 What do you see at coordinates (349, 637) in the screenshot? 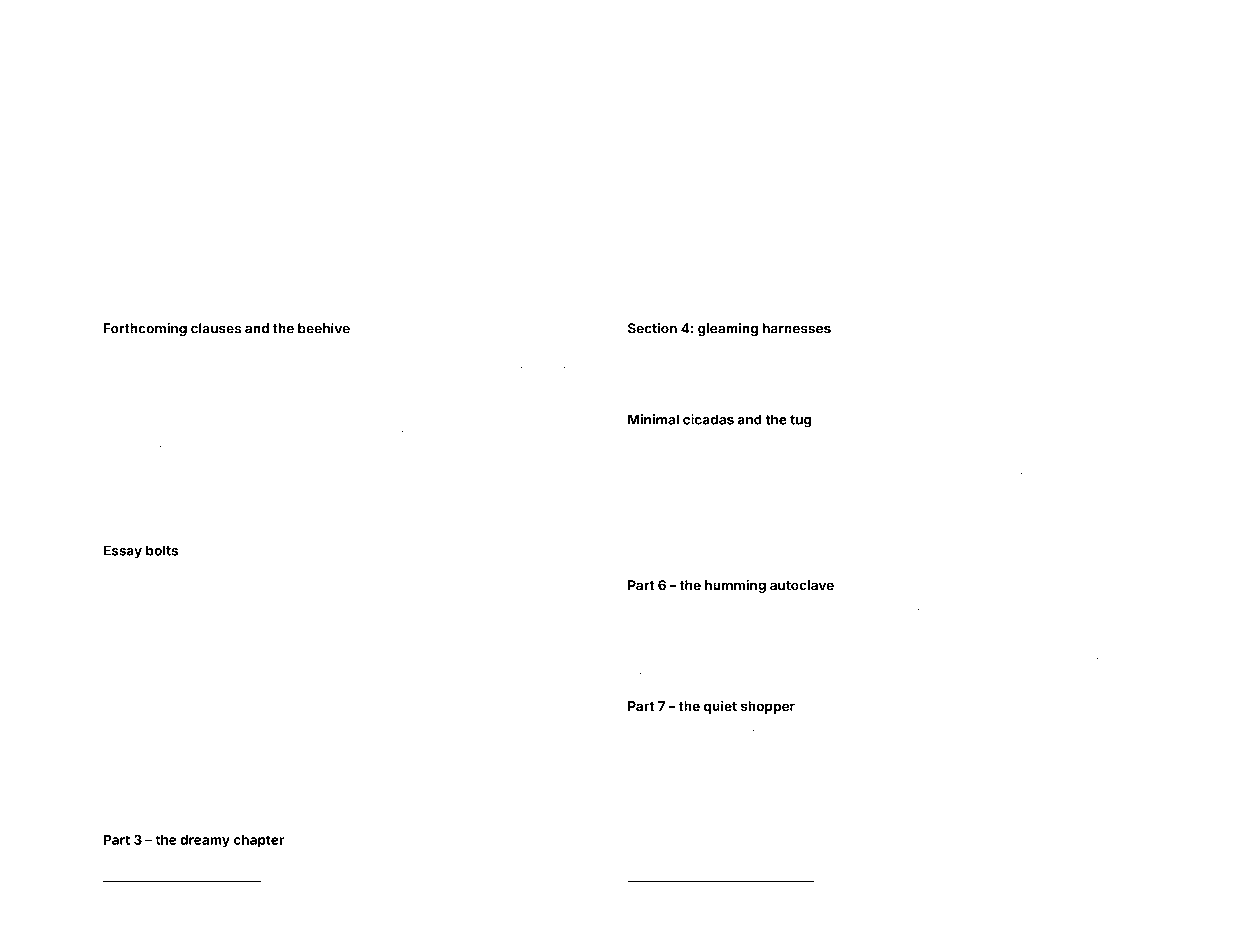
I see `signpost` at bounding box center [349, 637].
